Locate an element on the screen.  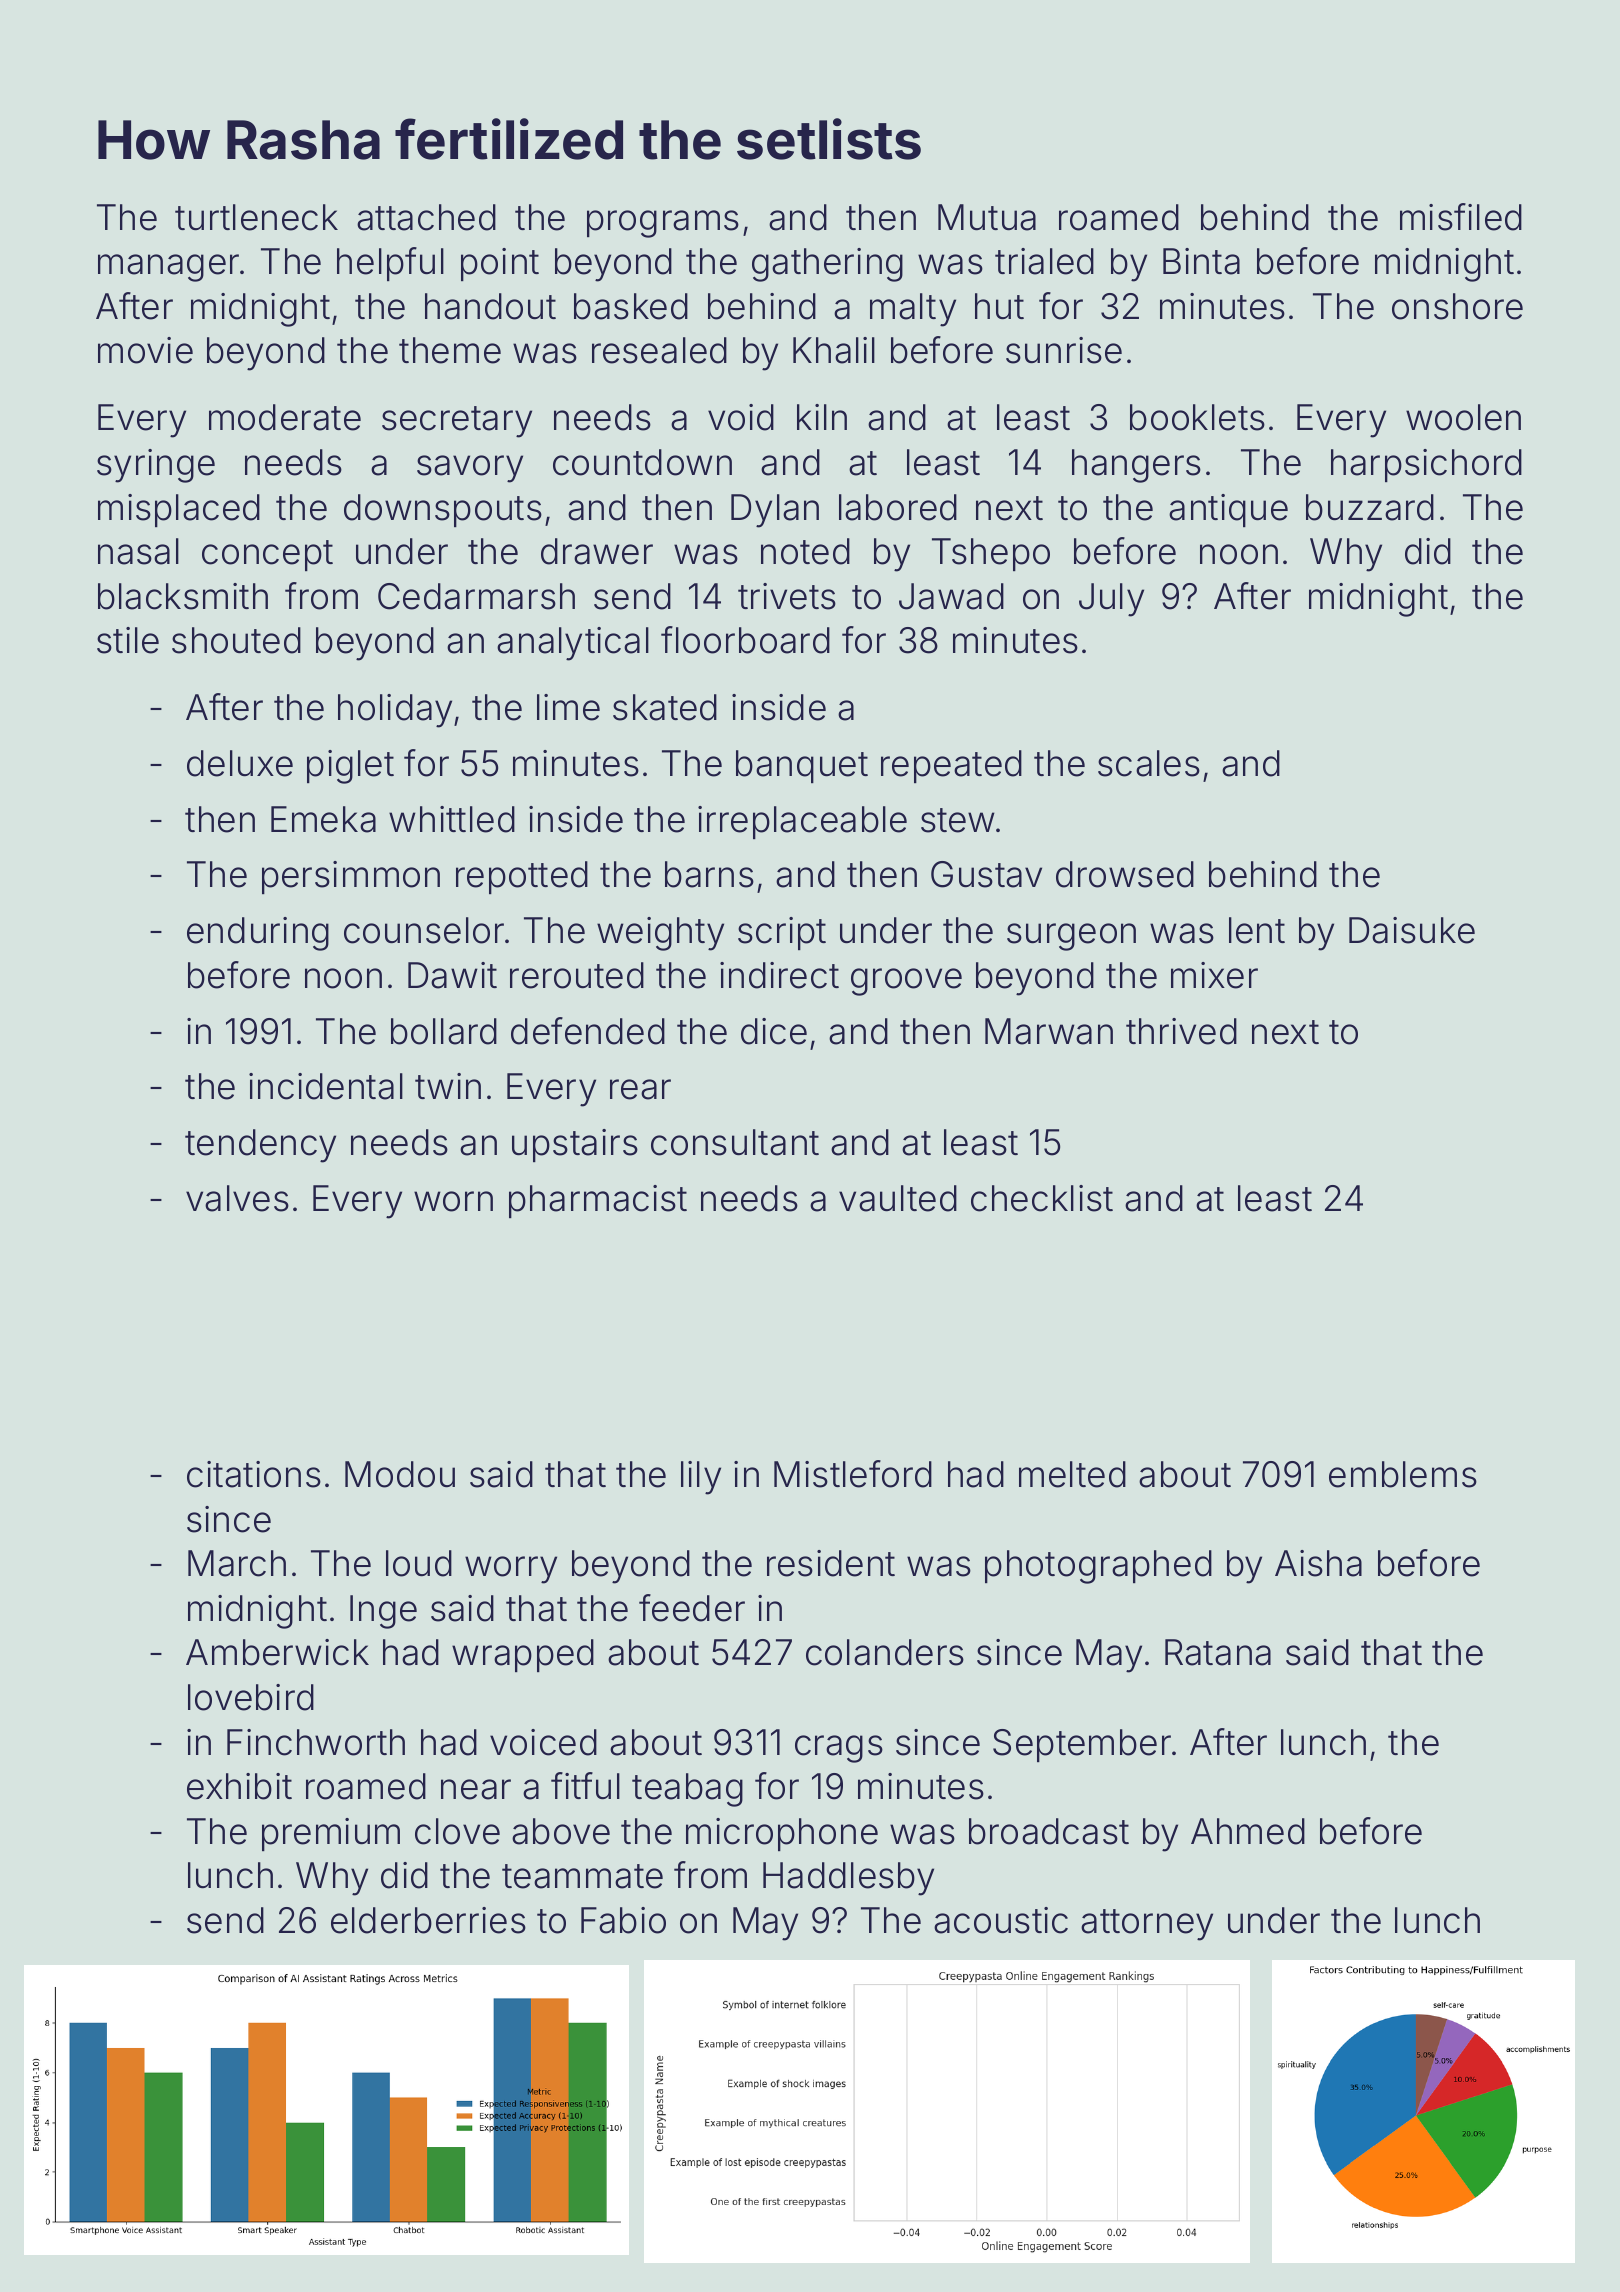
groove is located at coordinates (906, 982).
